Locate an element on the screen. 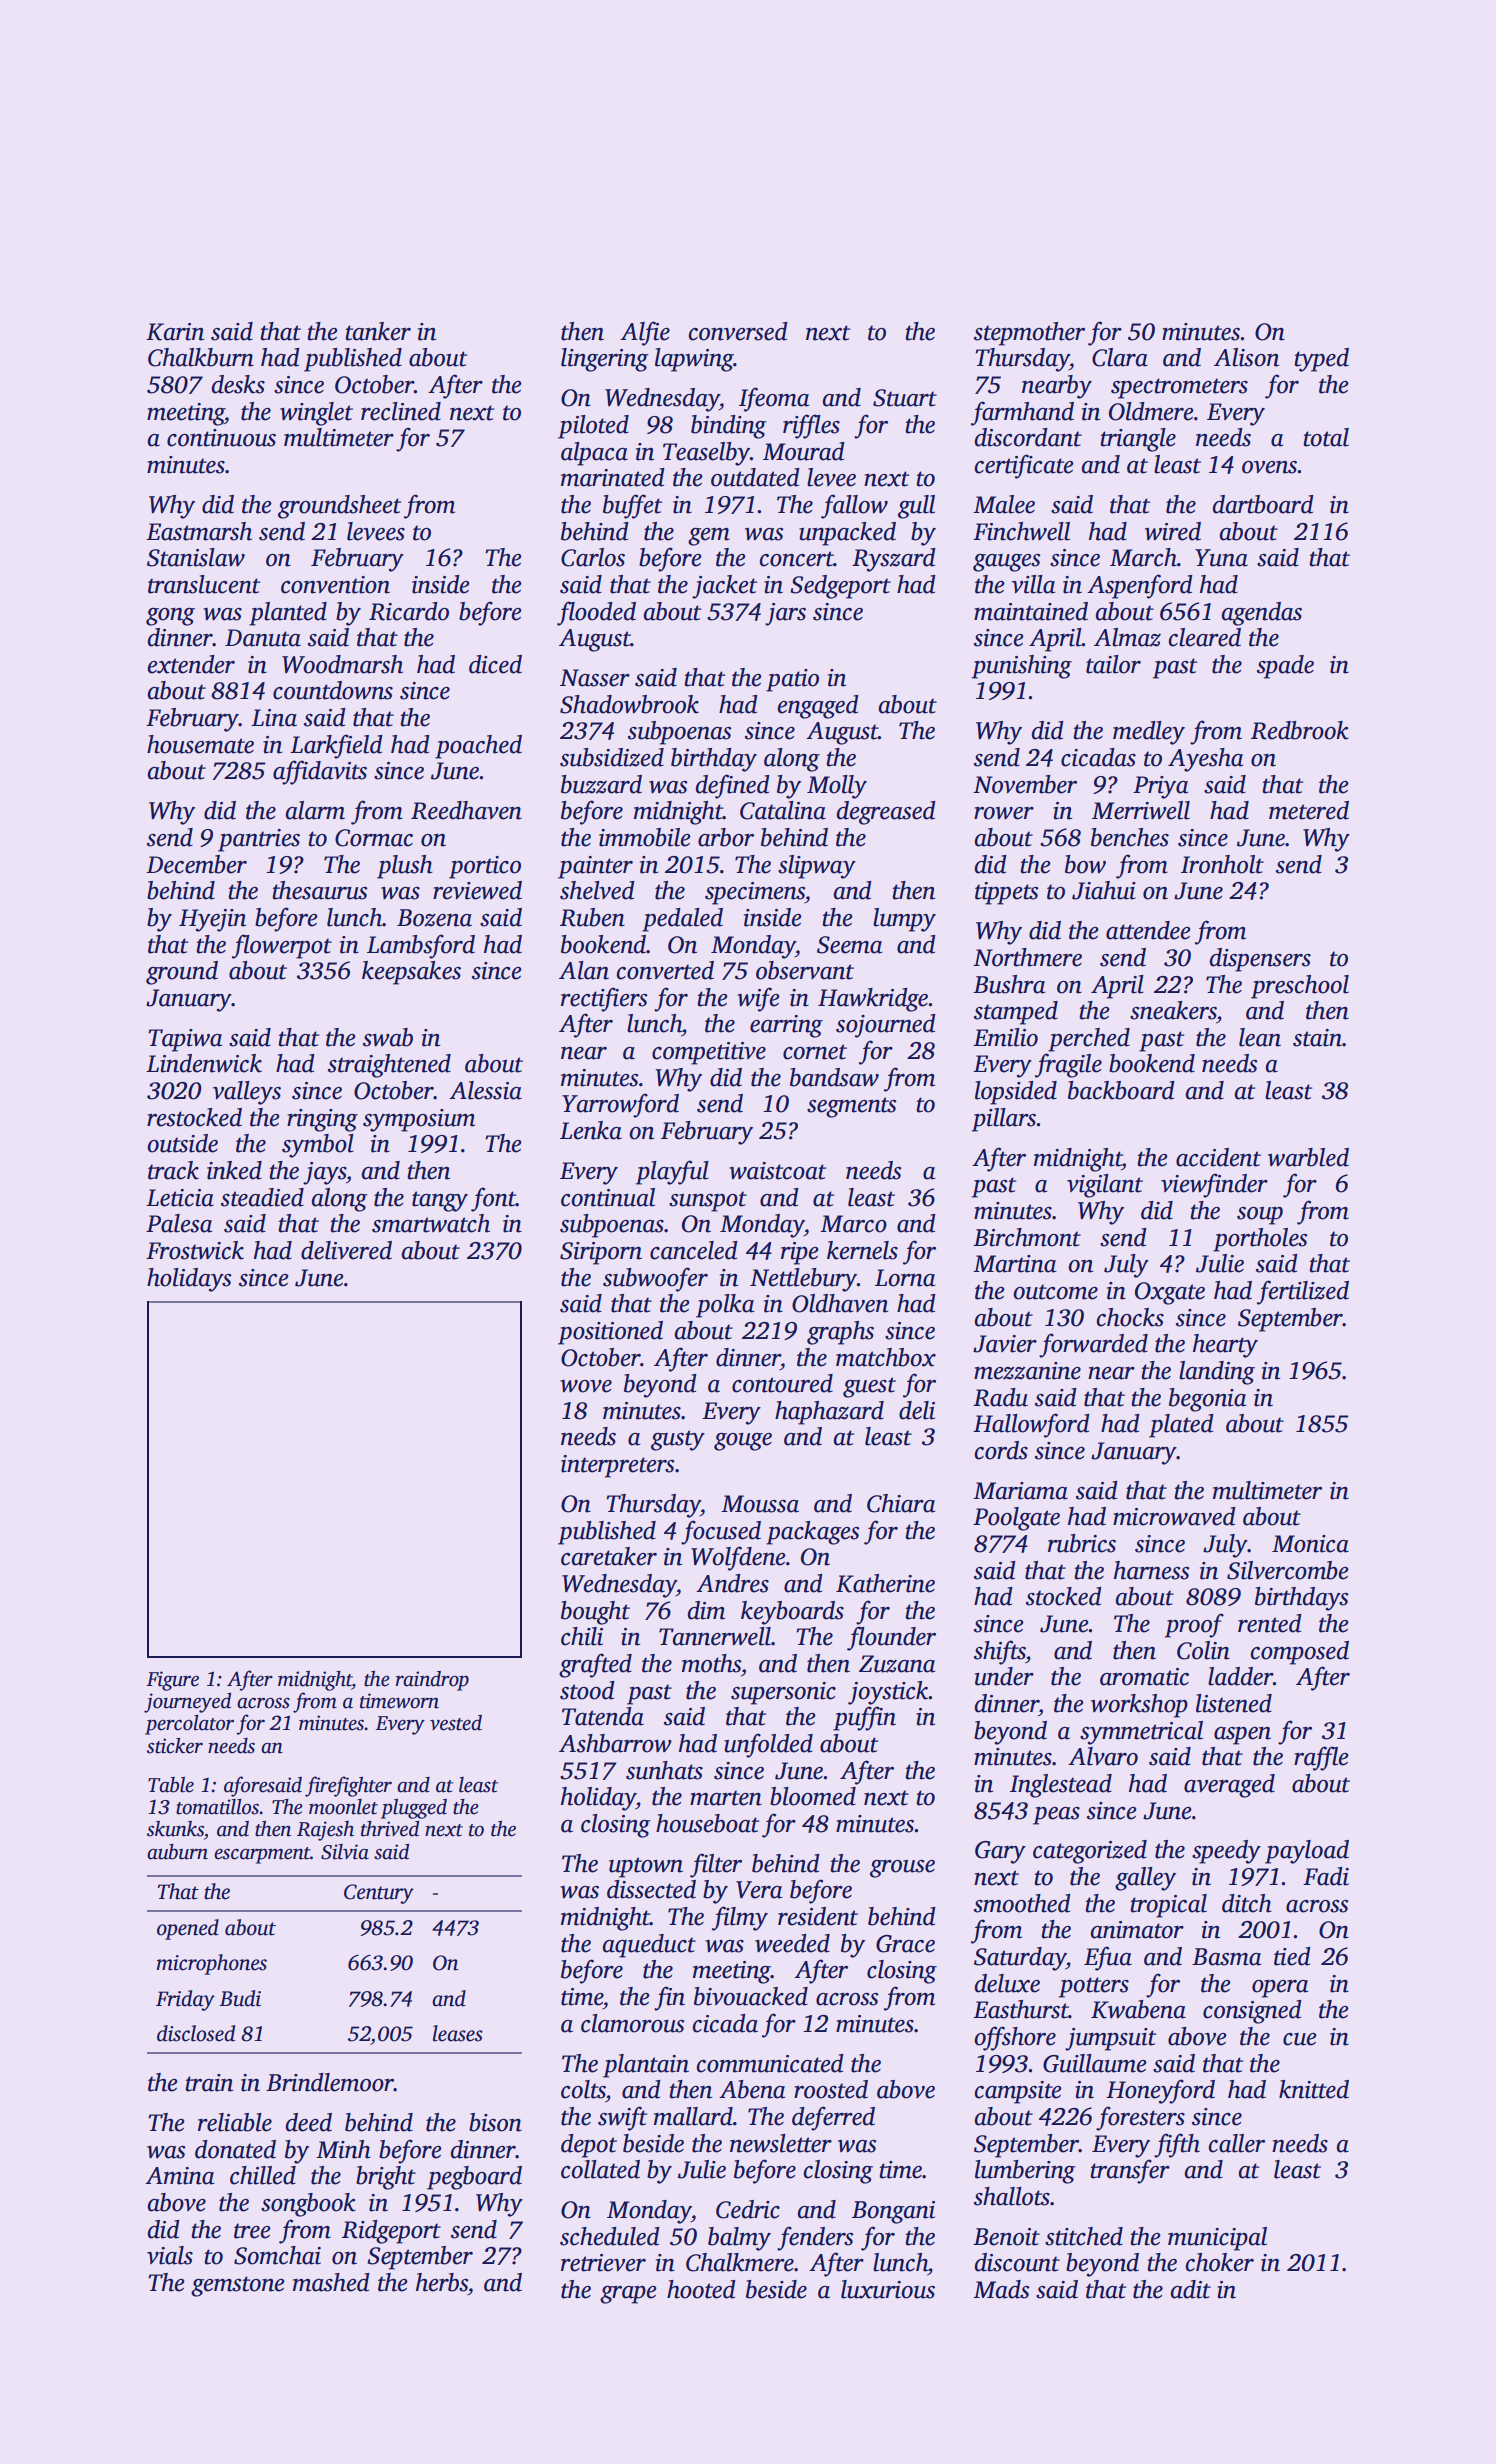  Karin is located at coordinates (175, 332).
